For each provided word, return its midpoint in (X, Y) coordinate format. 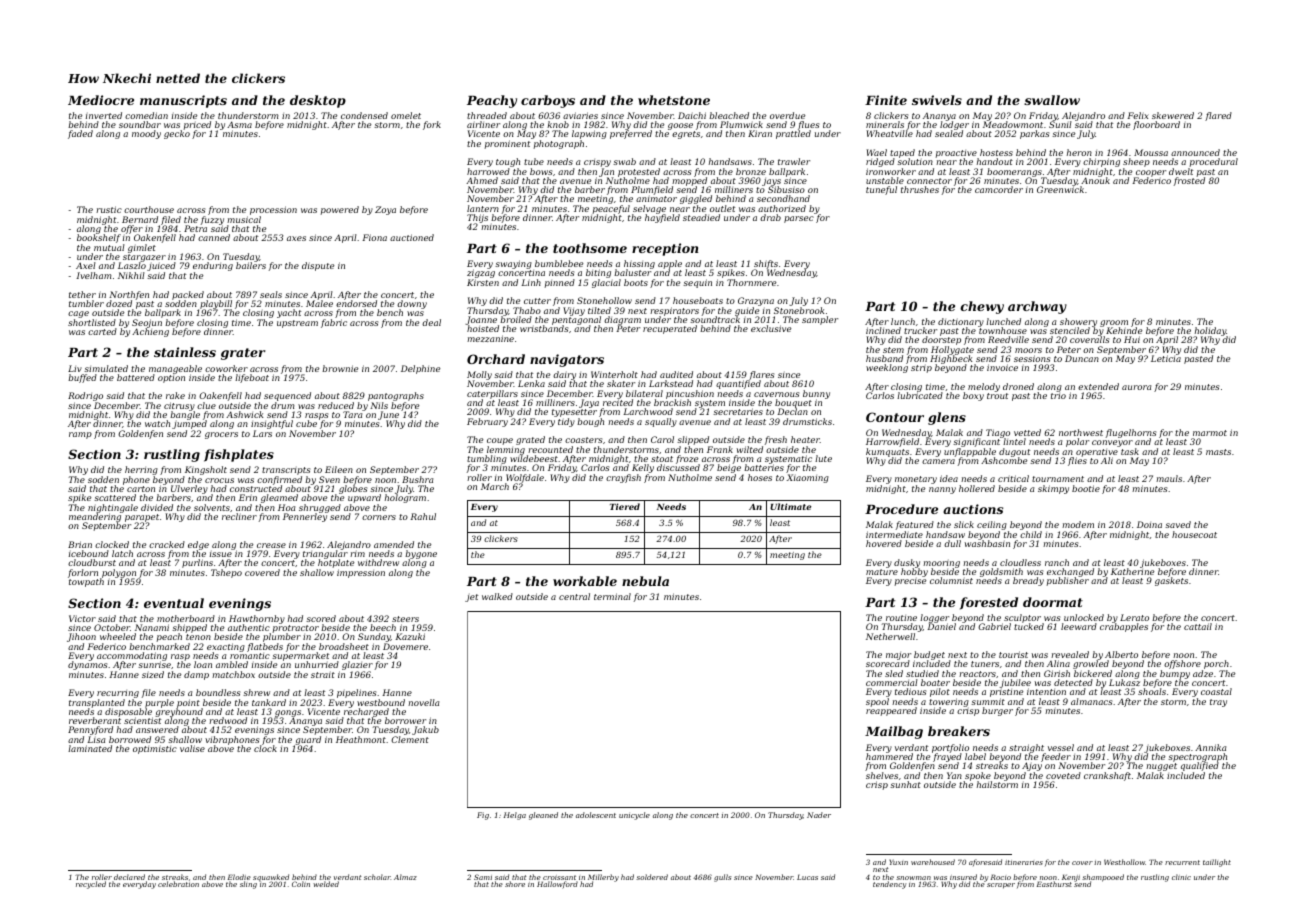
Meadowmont (1013, 124)
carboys (548, 101)
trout (997, 396)
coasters (583, 440)
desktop (318, 101)
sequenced (287, 396)
